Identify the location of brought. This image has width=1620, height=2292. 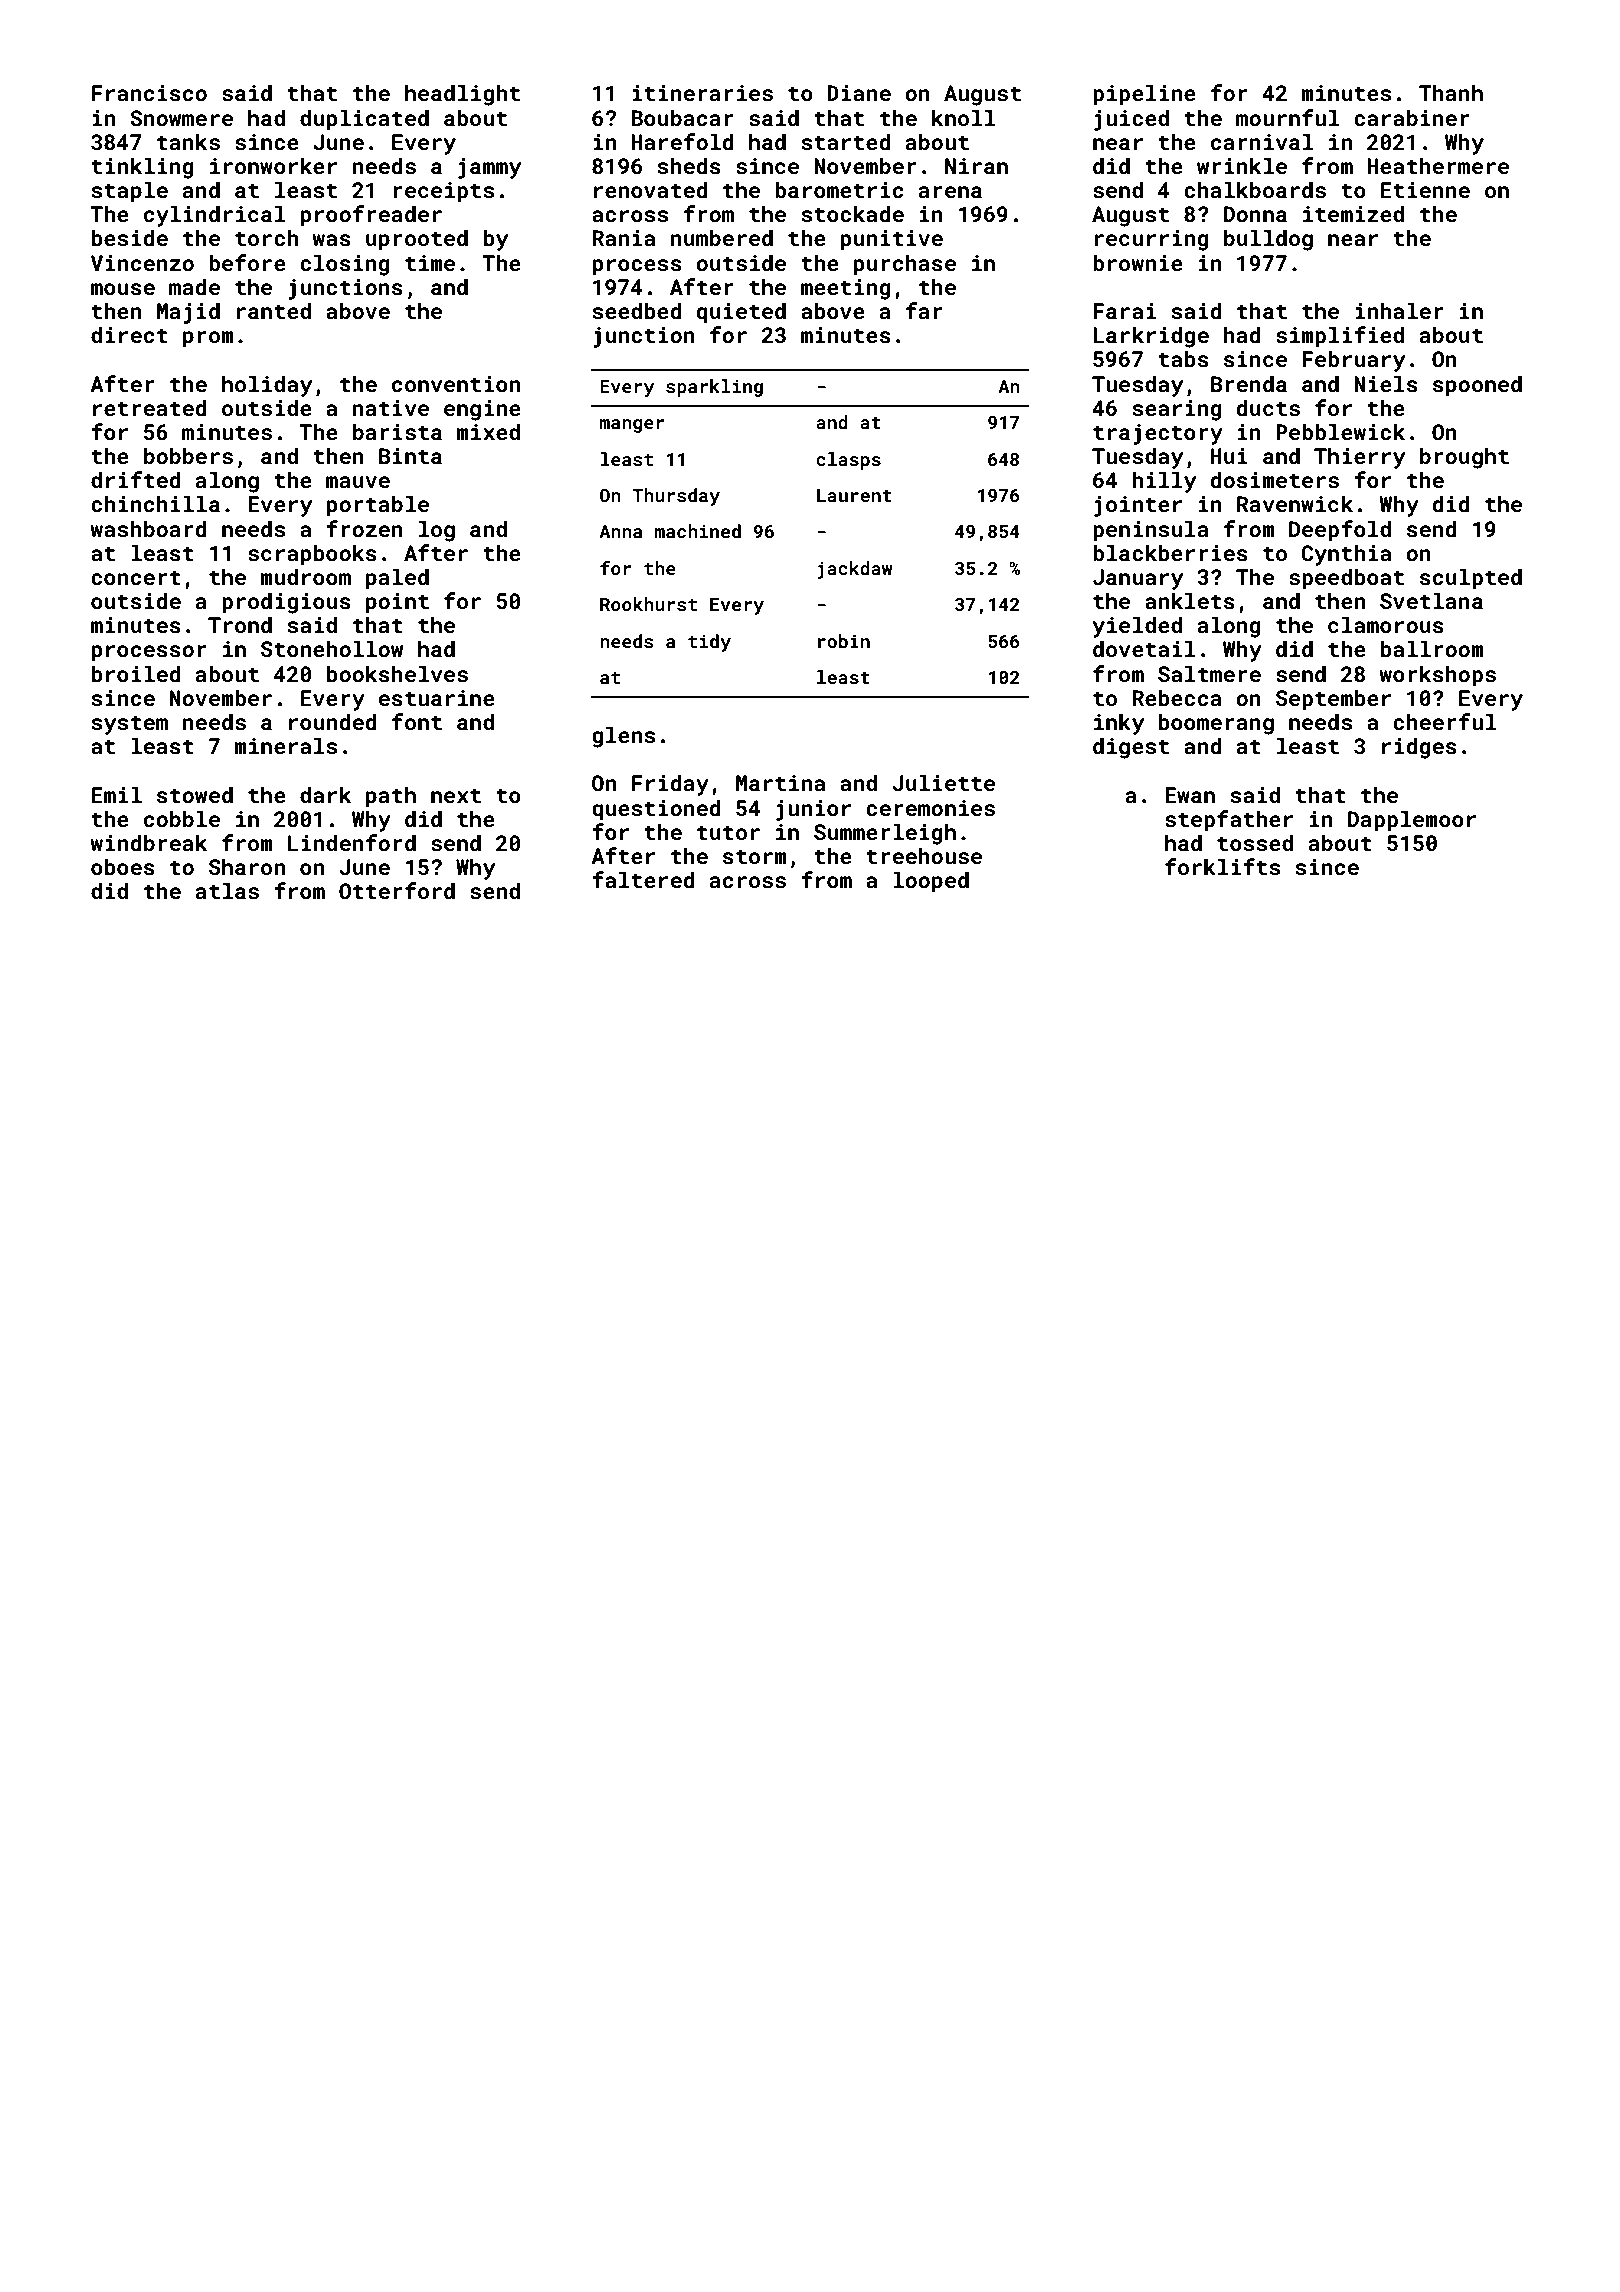
(1464, 458).
